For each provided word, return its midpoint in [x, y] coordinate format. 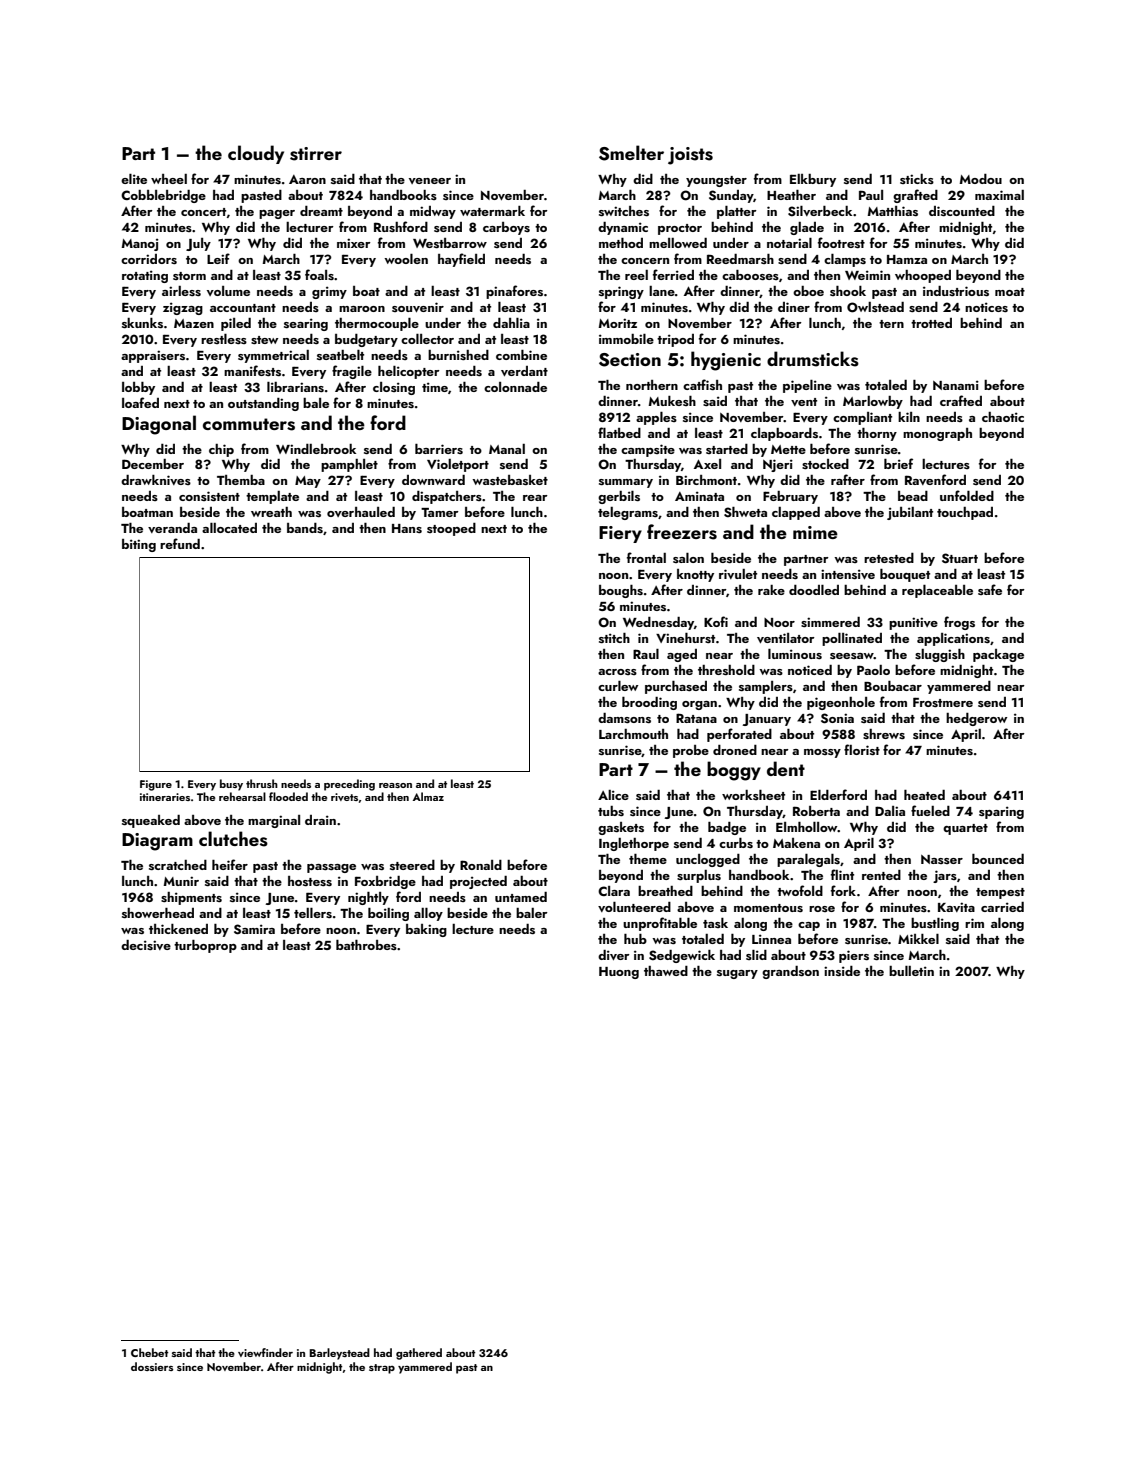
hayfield [461, 260]
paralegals [808, 860]
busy [231, 785]
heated [924, 795]
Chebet [150, 1352]
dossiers [152, 1366]
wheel [169, 179]
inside [842, 971]
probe [691, 751]
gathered [419, 1354]
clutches [233, 839]
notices [986, 307]
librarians [295, 387]
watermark [492, 211]
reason [395, 785]
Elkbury [813, 180]
